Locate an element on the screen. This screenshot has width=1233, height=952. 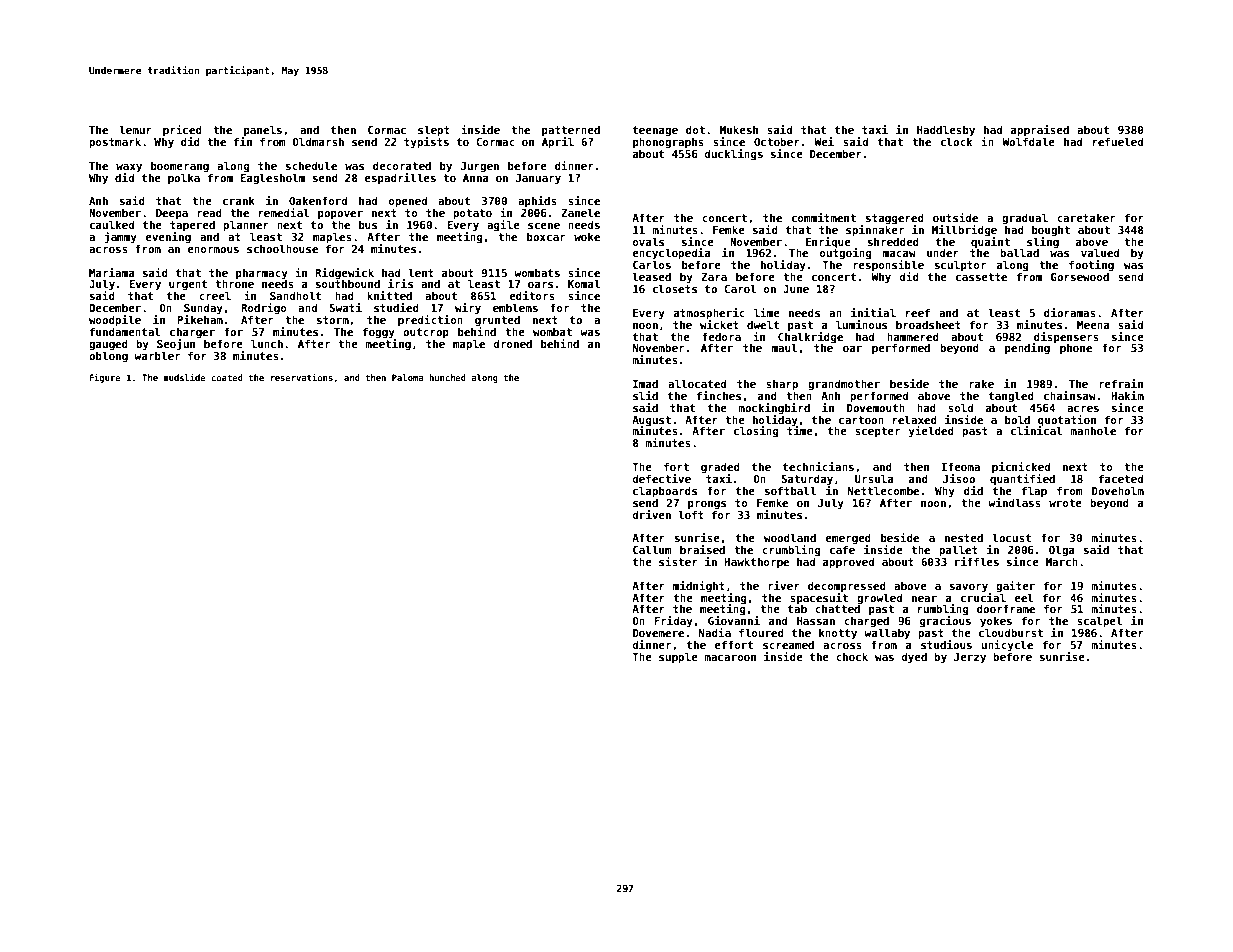
August is located at coordinates (651, 421).
